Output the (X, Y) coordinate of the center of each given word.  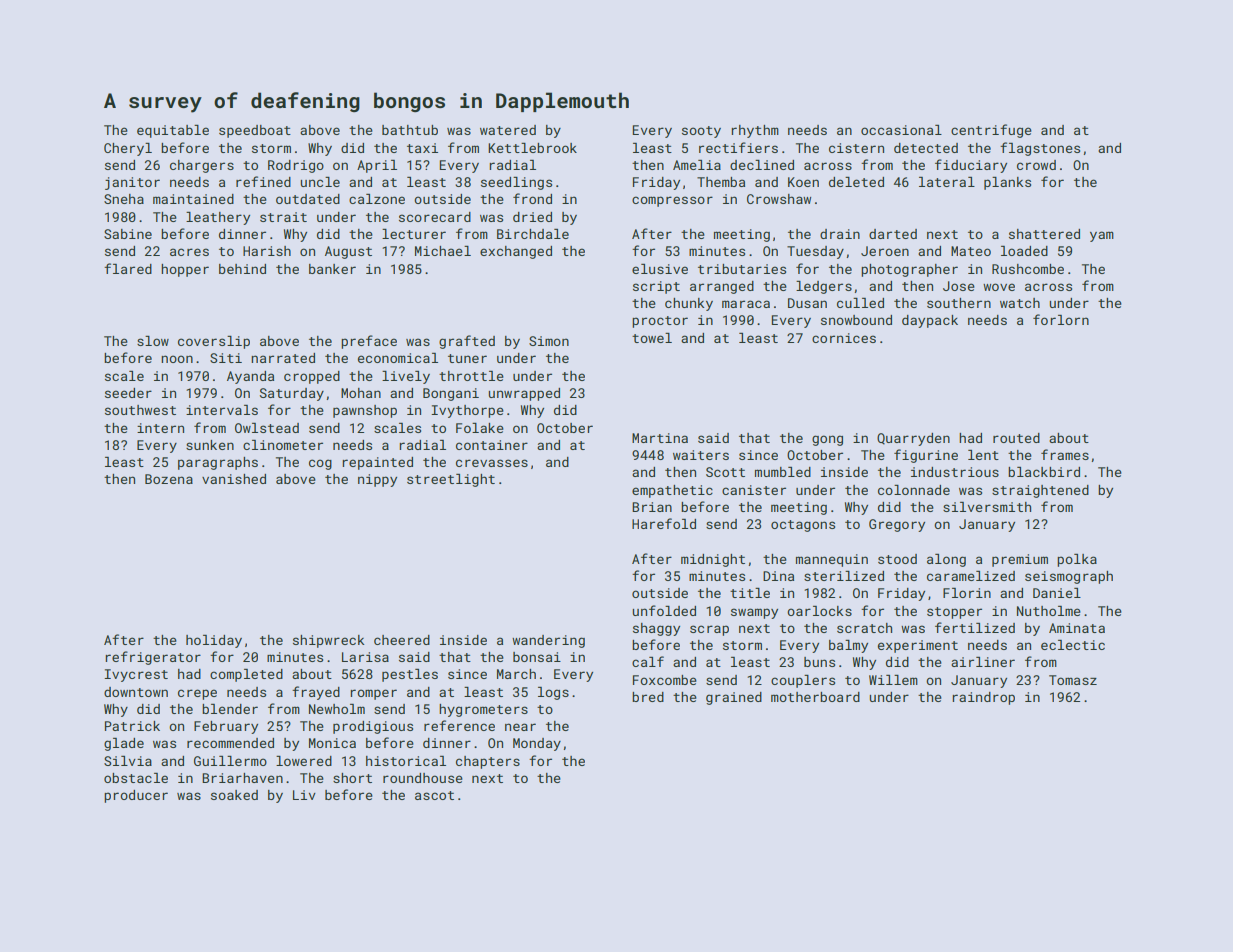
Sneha (124, 199)
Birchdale (533, 234)
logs (553, 693)
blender (230, 709)
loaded (1024, 251)
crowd (1036, 165)
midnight (713, 560)
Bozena (169, 479)
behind (242, 269)
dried (532, 217)
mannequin (832, 560)
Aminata (1077, 628)
